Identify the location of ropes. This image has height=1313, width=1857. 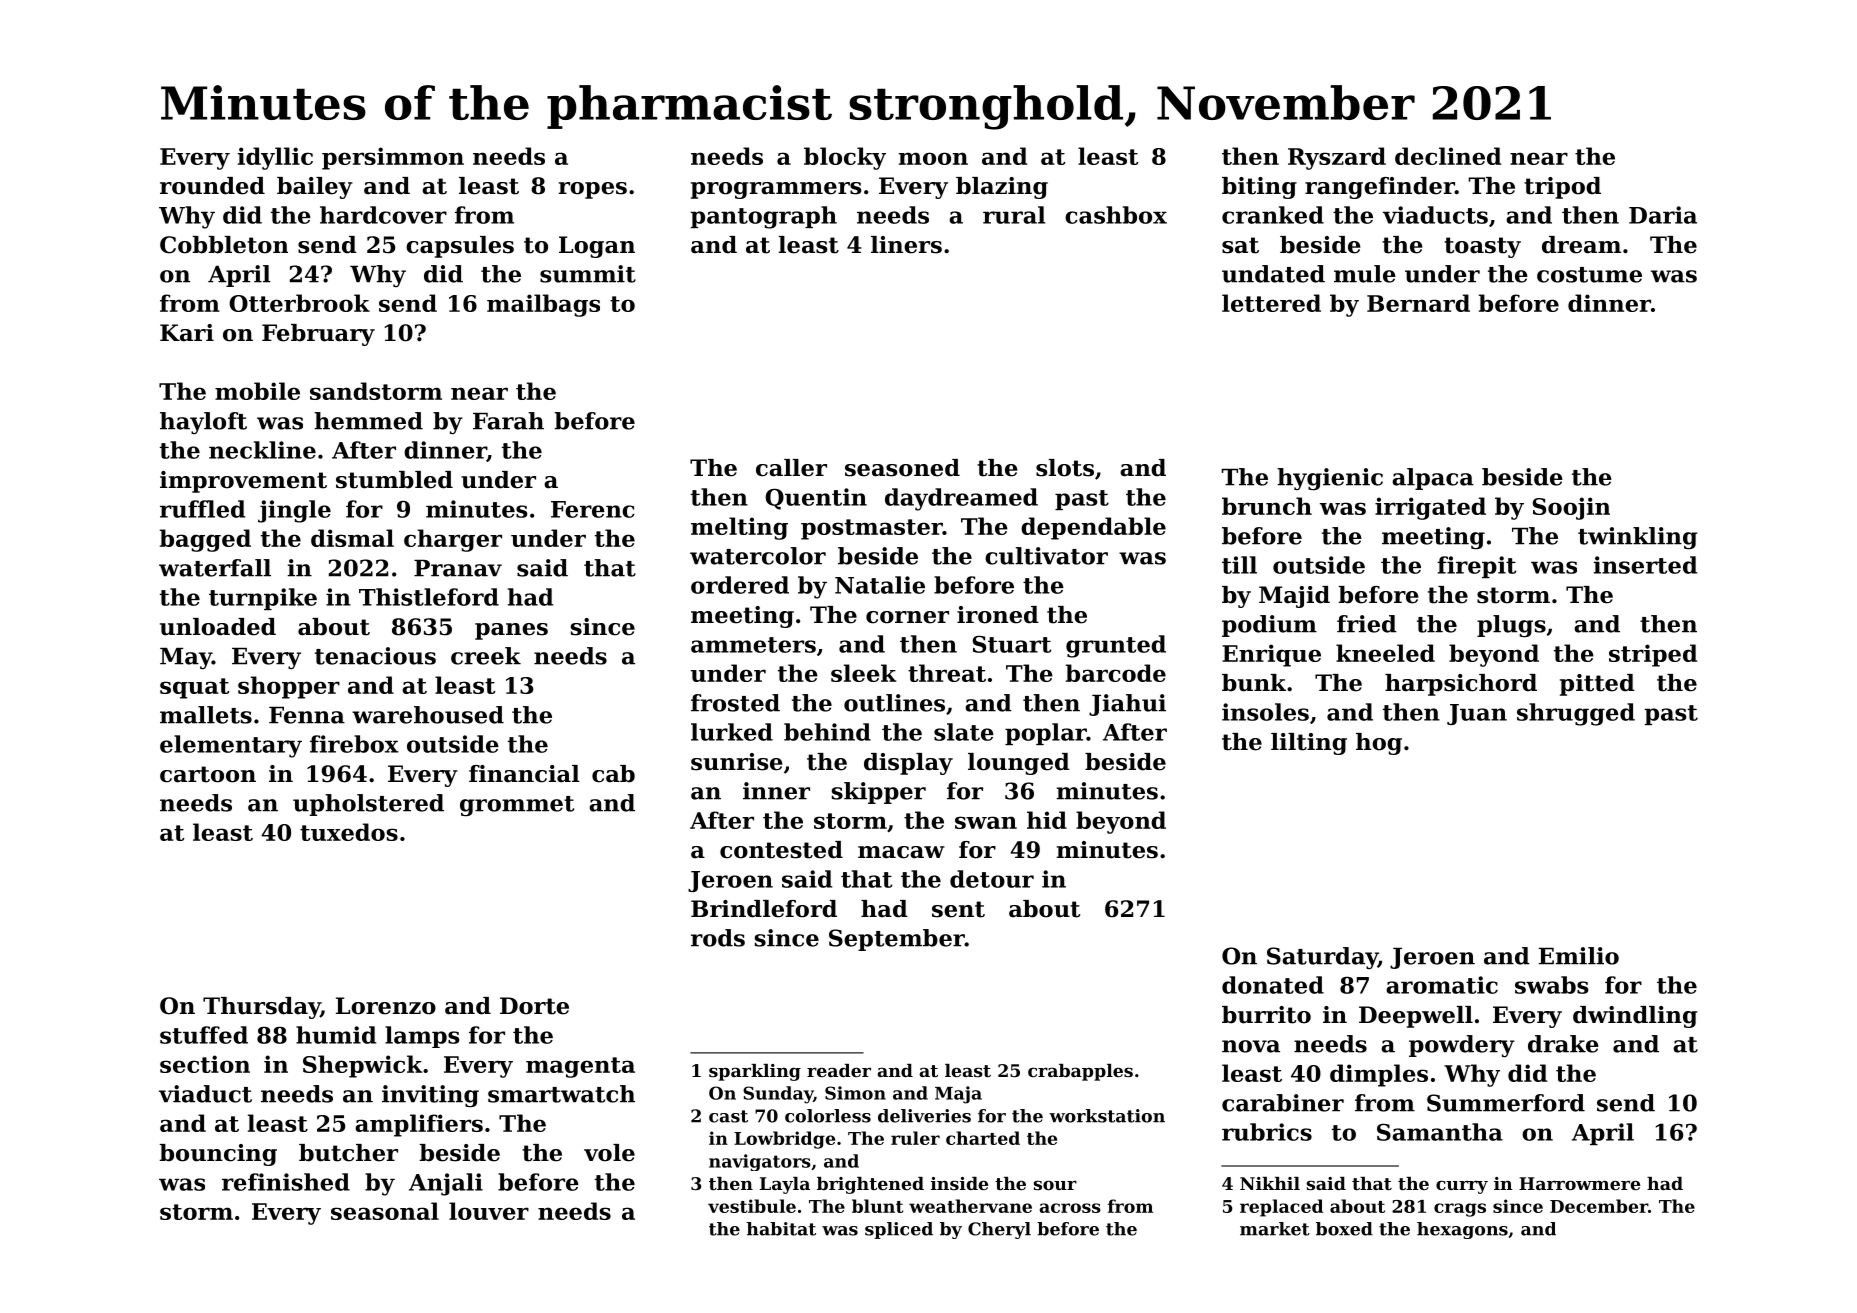
(592, 190).
